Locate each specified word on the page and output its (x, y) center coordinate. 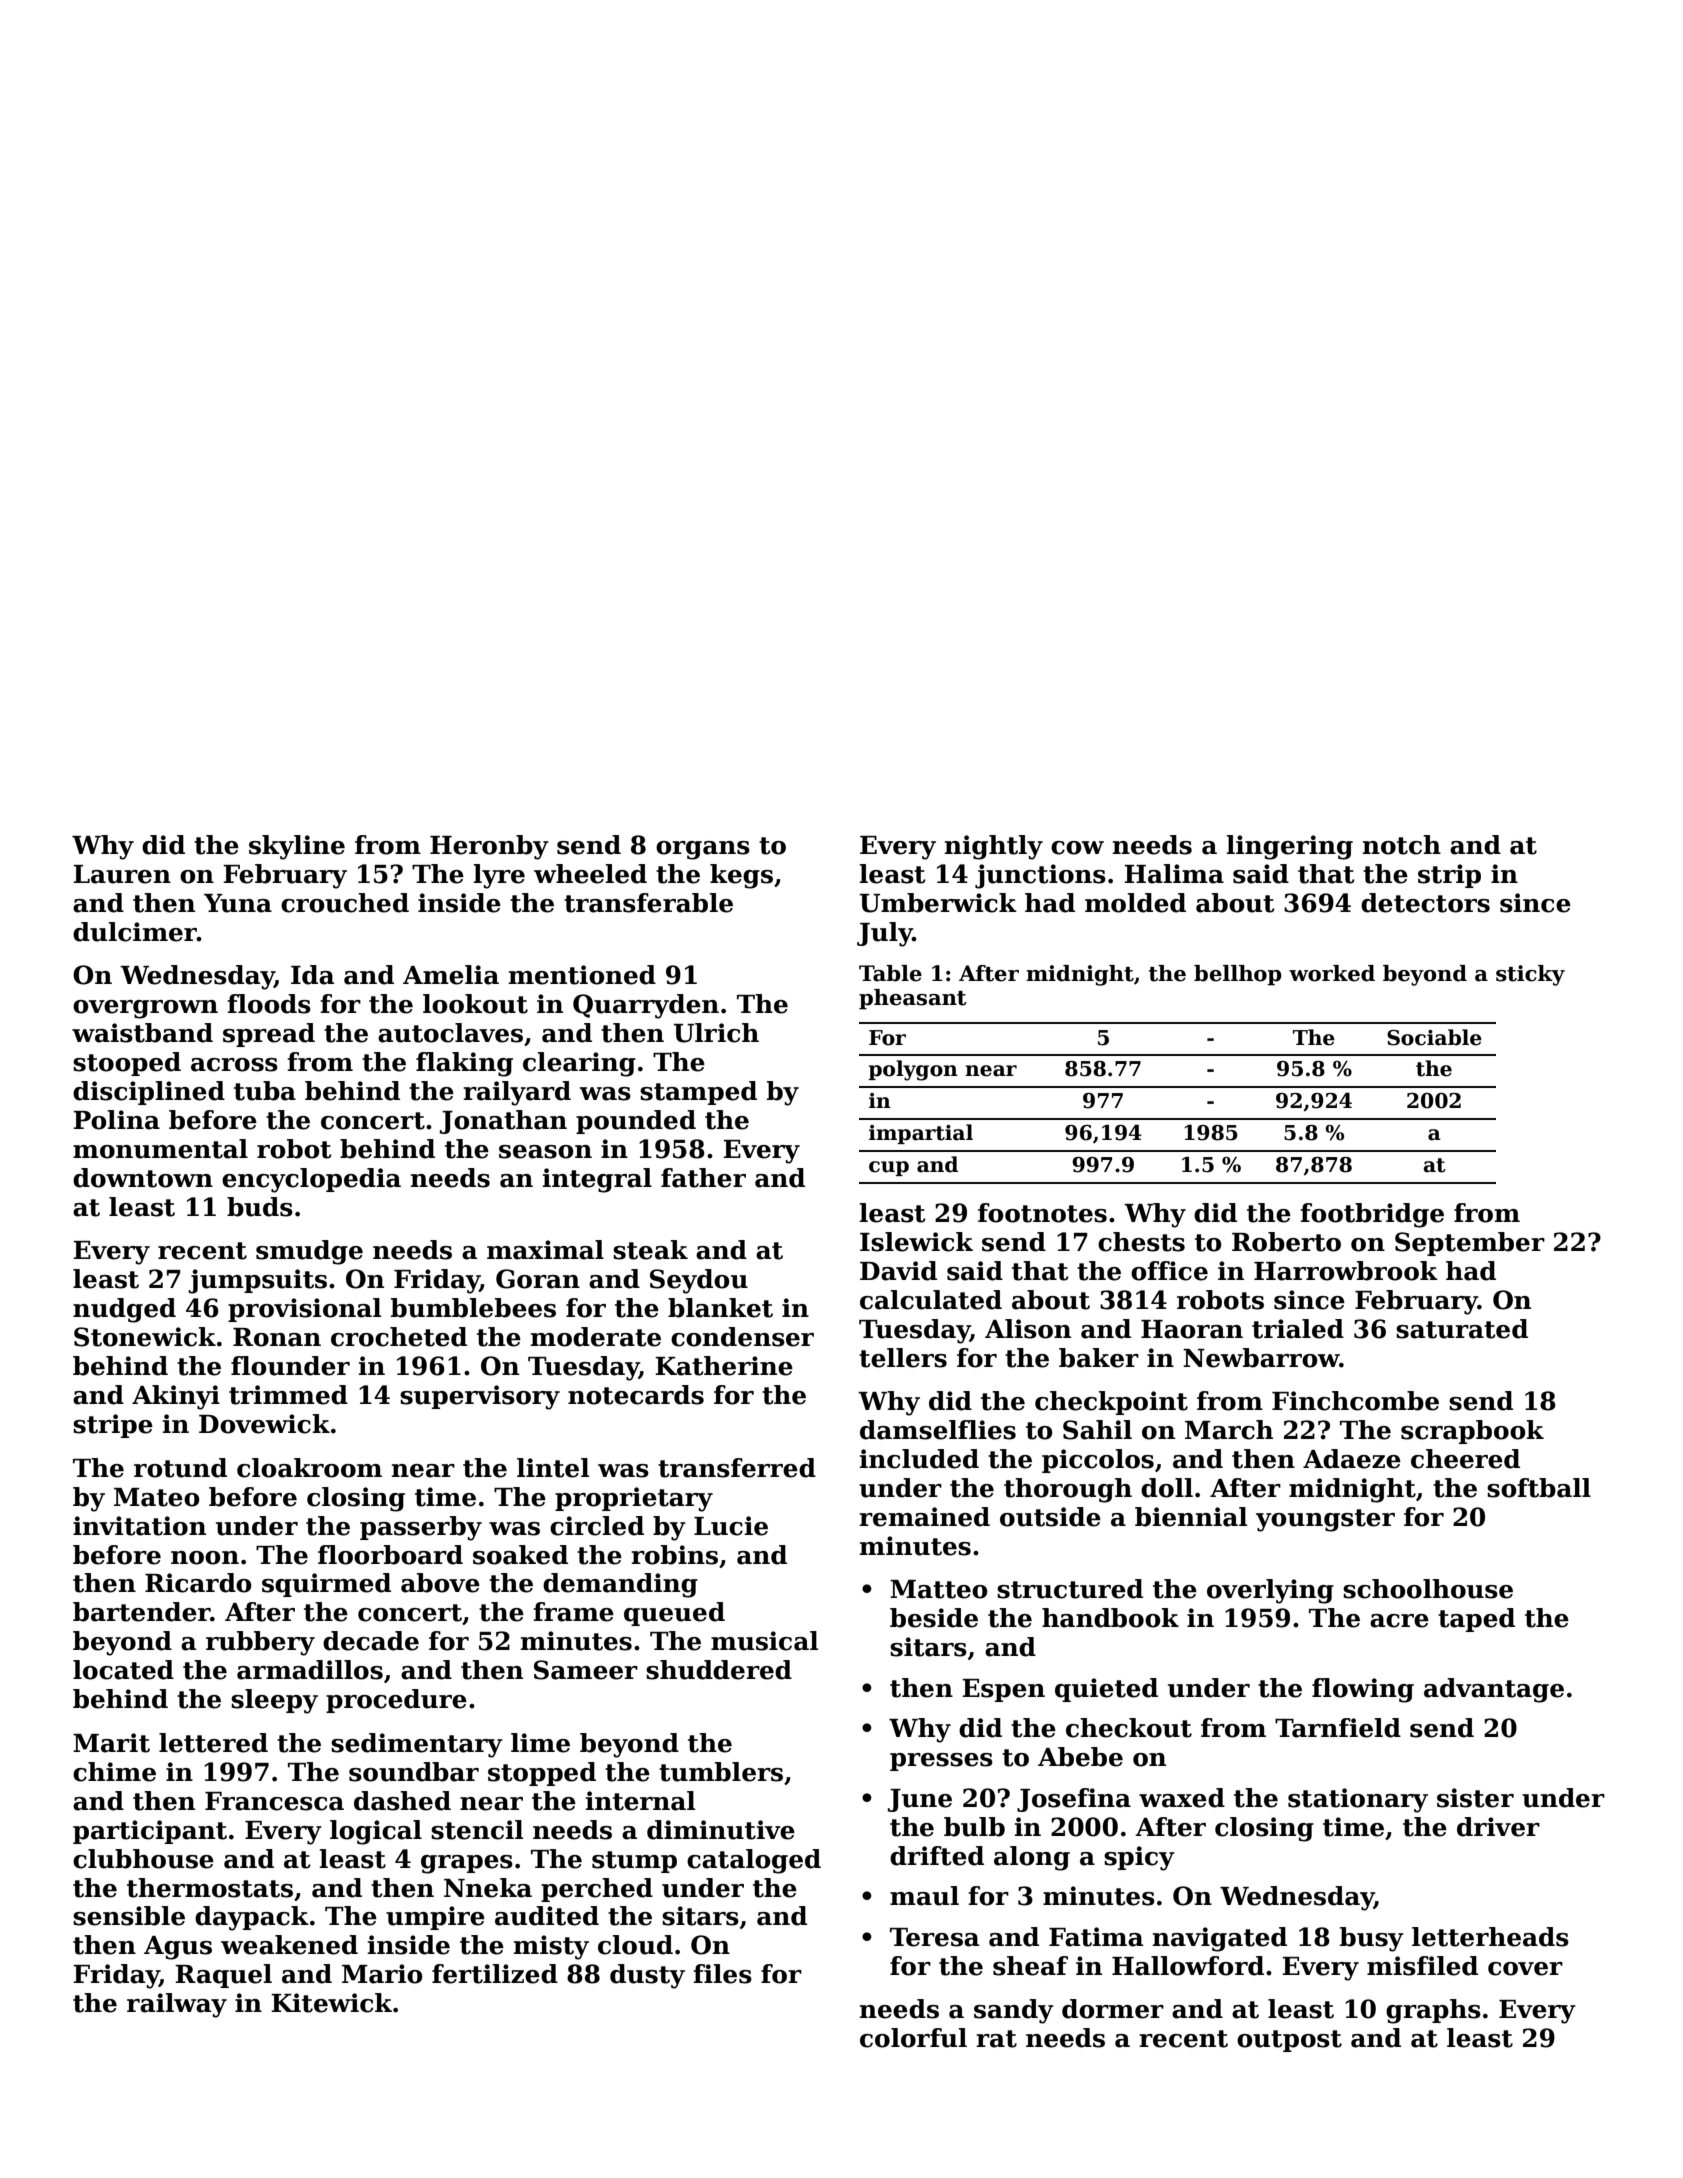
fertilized (495, 1974)
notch (1402, 845)
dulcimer (135, 932)
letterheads (1490, 1937)
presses (941, 1762)
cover (1525, 1969)
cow (1077, 848)
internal (640, 1801)
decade (371, 1641)
